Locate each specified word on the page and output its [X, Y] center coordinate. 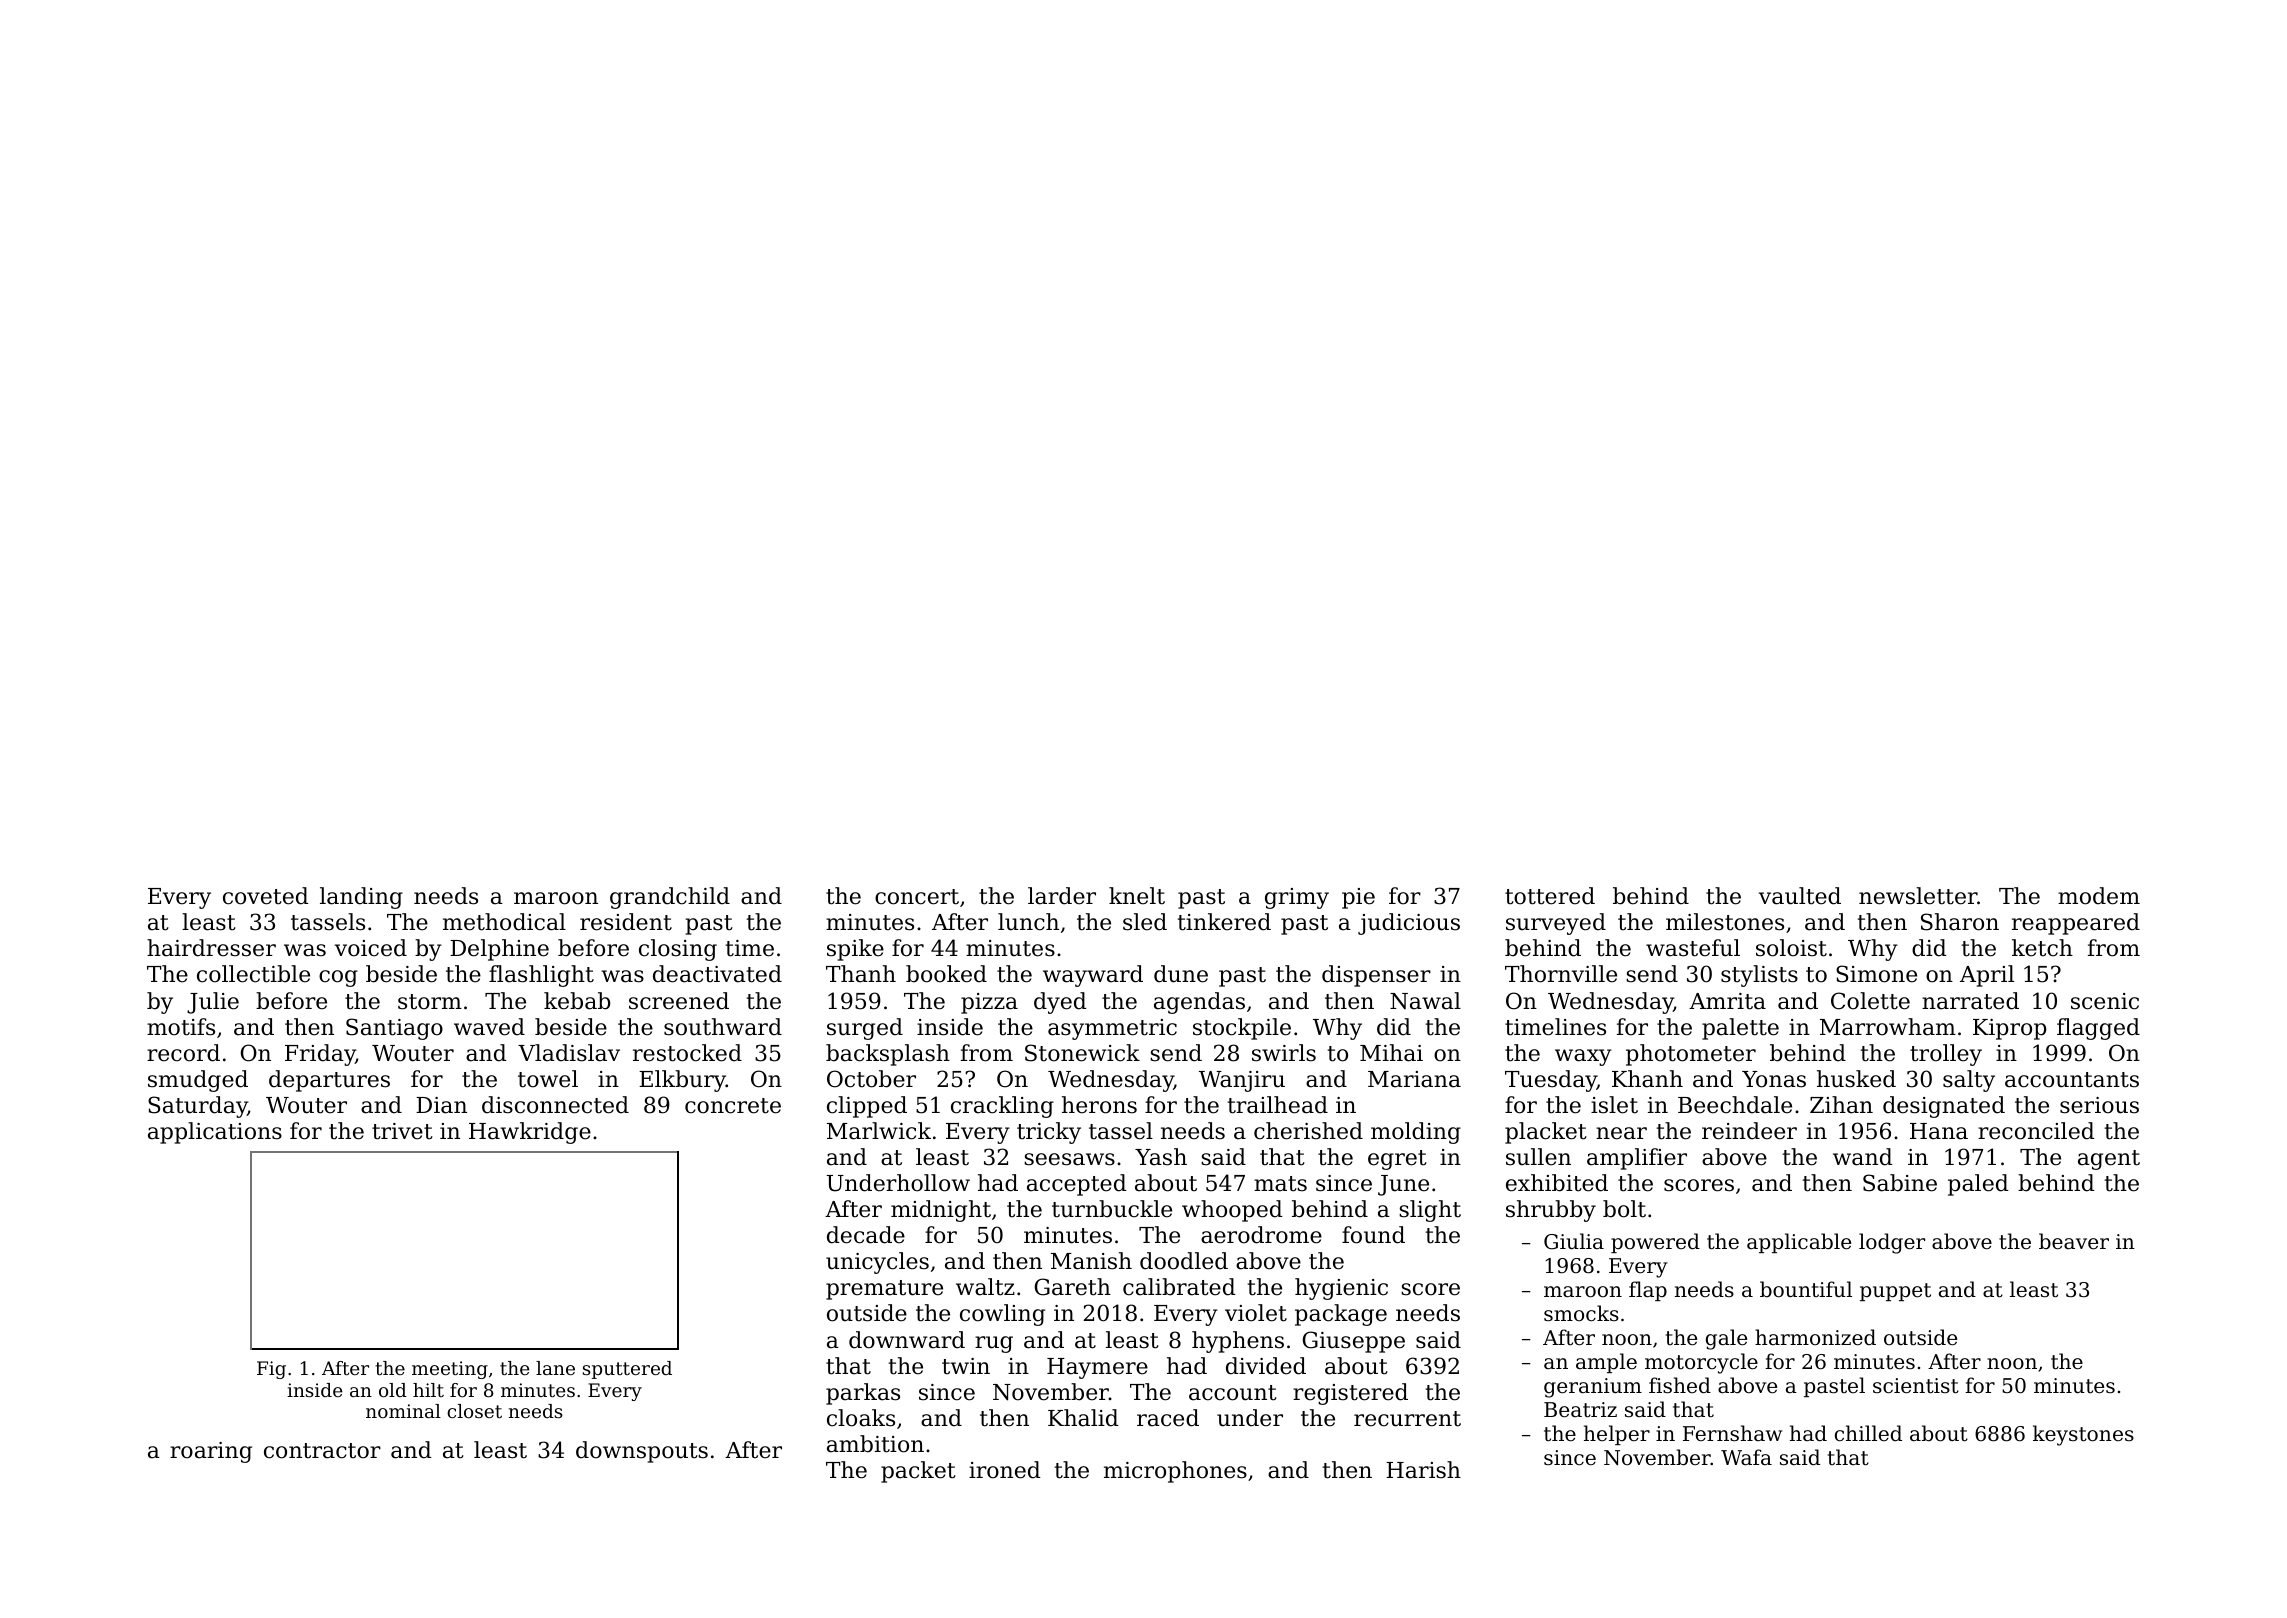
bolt [1624, 1209]
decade [866, 1235]
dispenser [1376, 976]
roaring [211, 1452]
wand [1863, 1157]
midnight [941, 1211]
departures [329, 1081]
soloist [1791, 948]
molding [1416, 1133]
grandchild [670, 898]
